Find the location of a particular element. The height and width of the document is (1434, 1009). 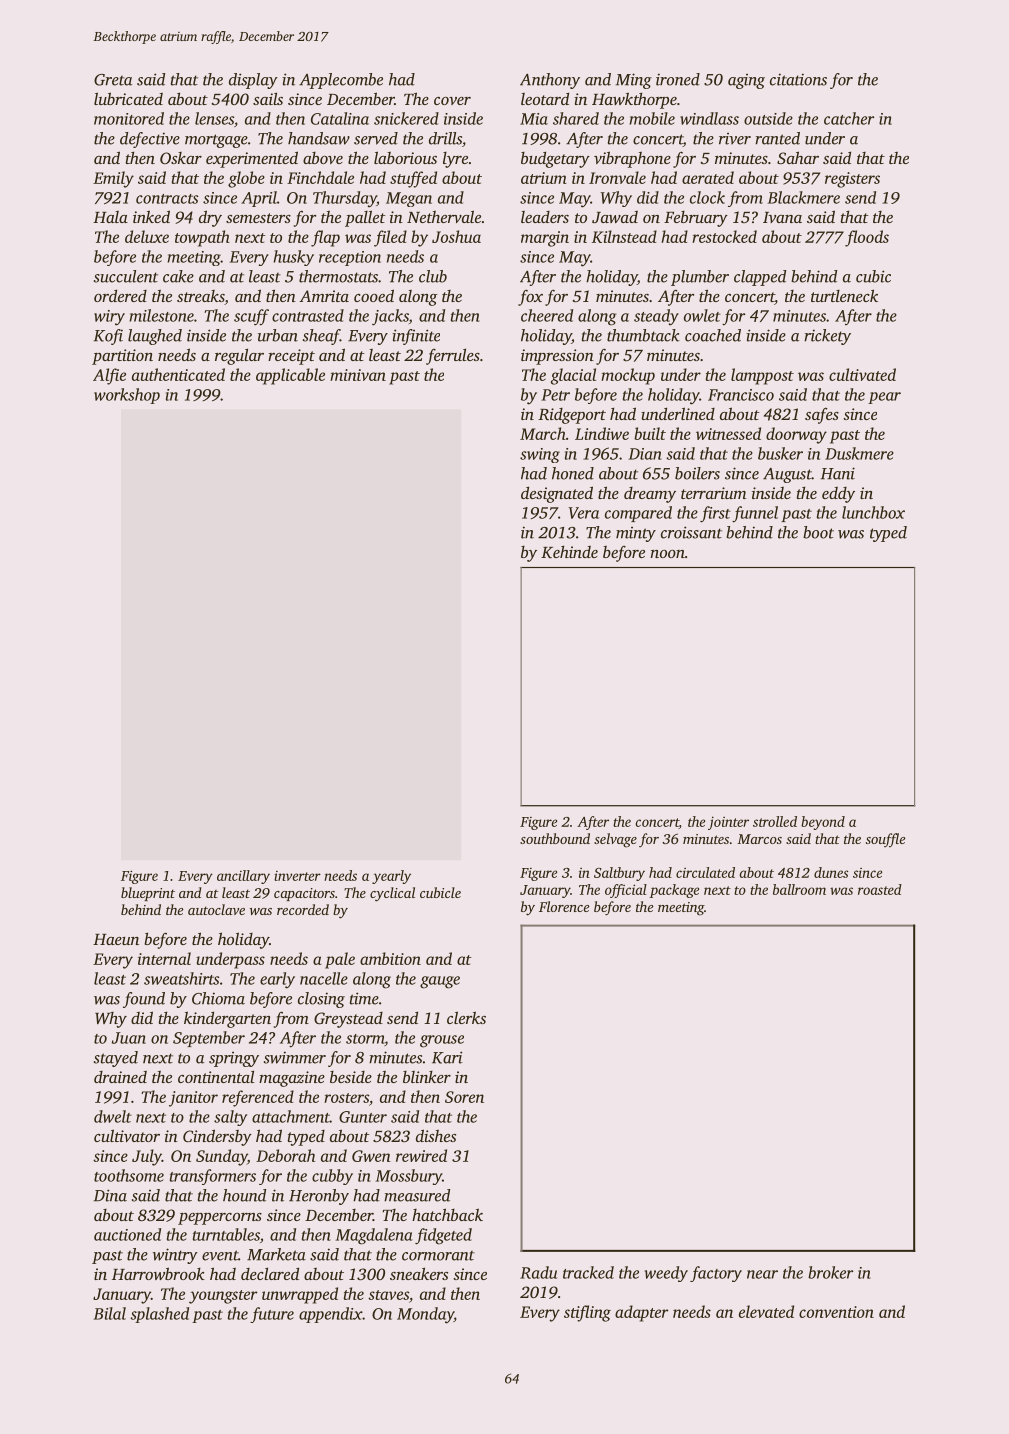

broker is located at coordinates (830, 1272).
